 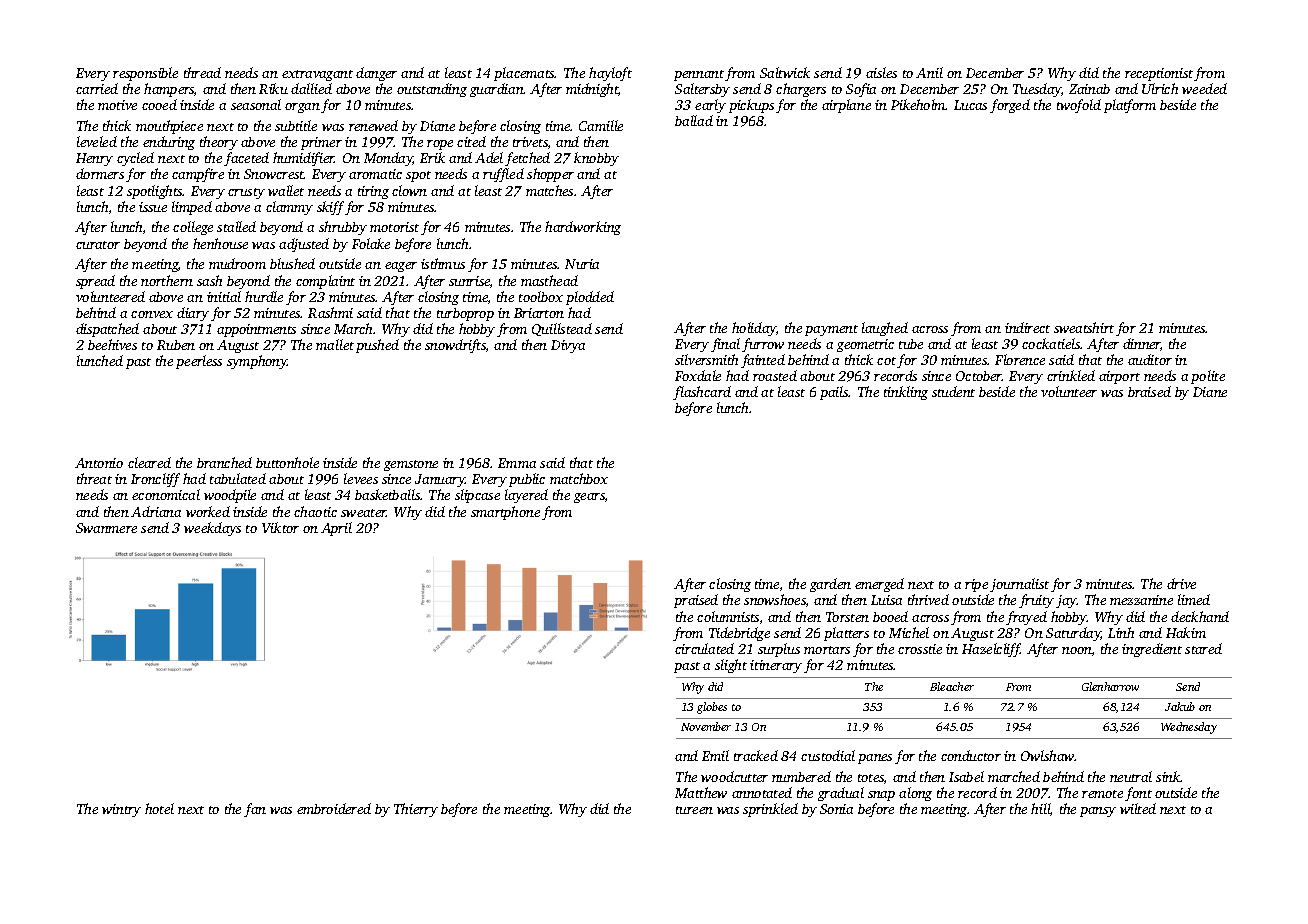 I want to click on flashcard, so click(x=702, y=393).
